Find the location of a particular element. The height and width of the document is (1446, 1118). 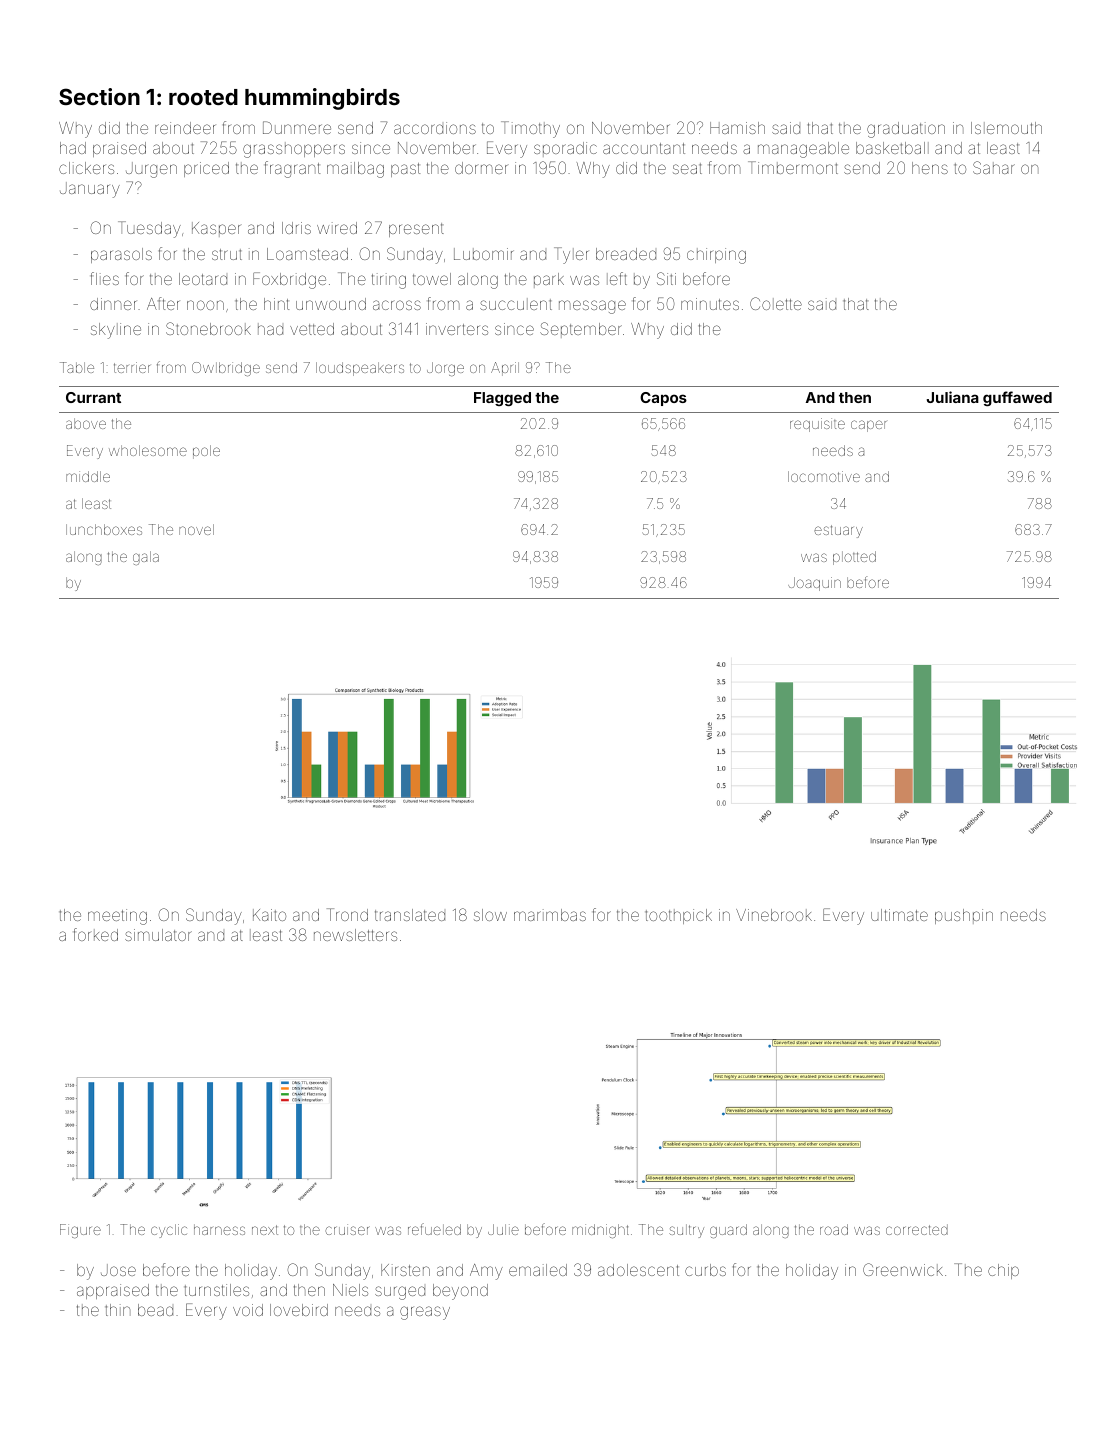

pushpin is located at coordinates (964, 916).
